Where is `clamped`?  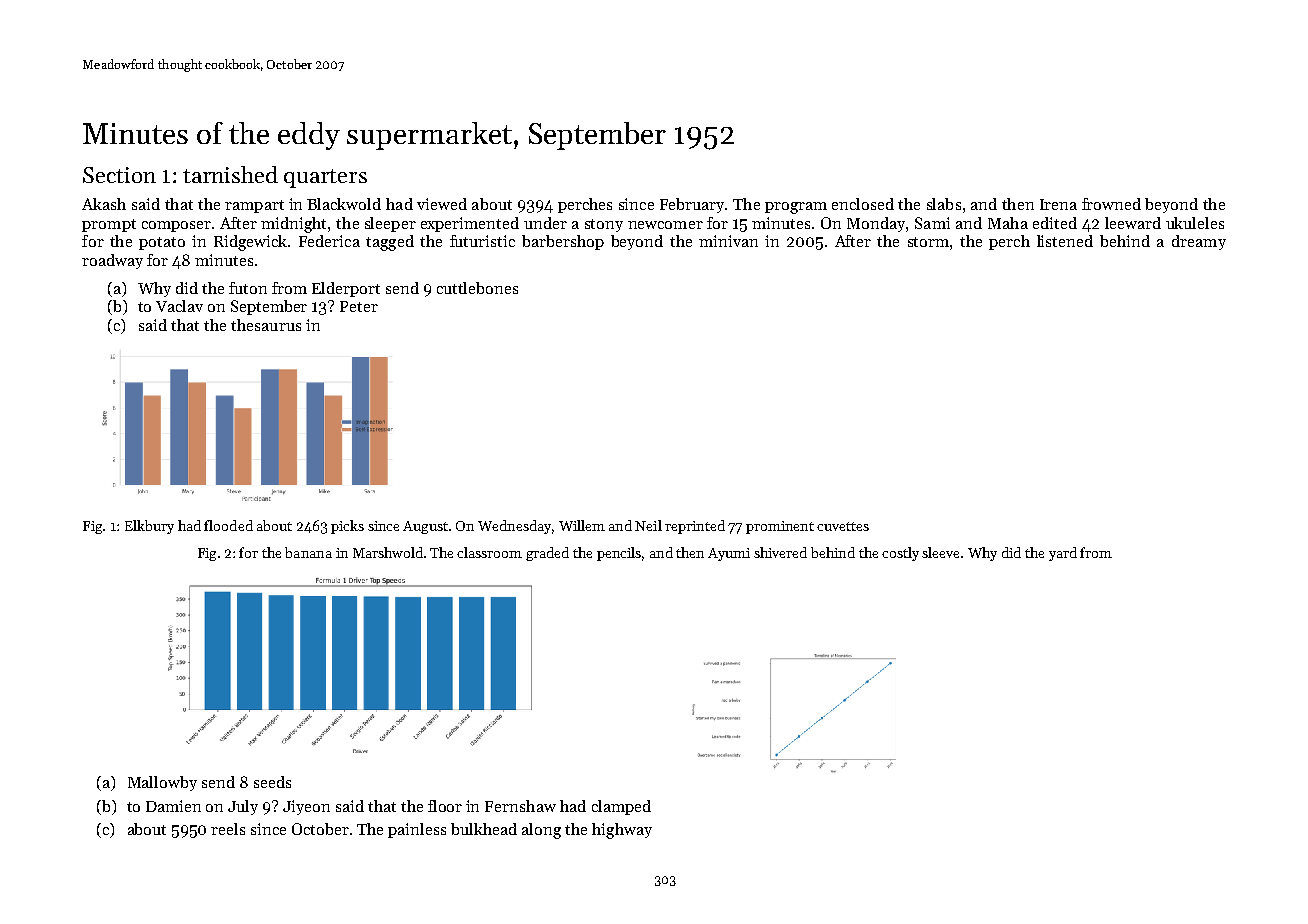
clamped is located at coordinates (621, 807).
